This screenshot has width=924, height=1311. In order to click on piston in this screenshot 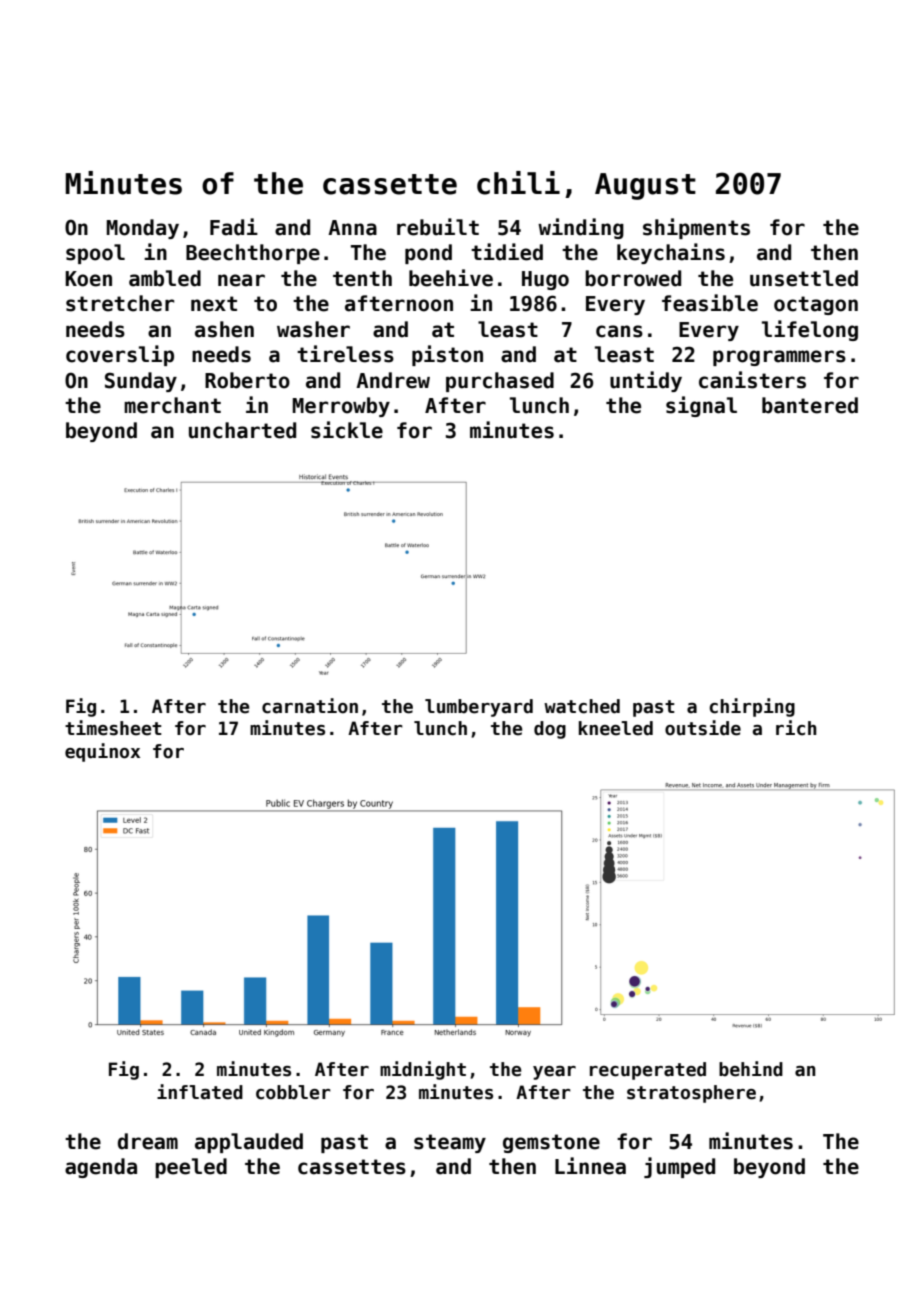, I will do `click(447, 355)`.
